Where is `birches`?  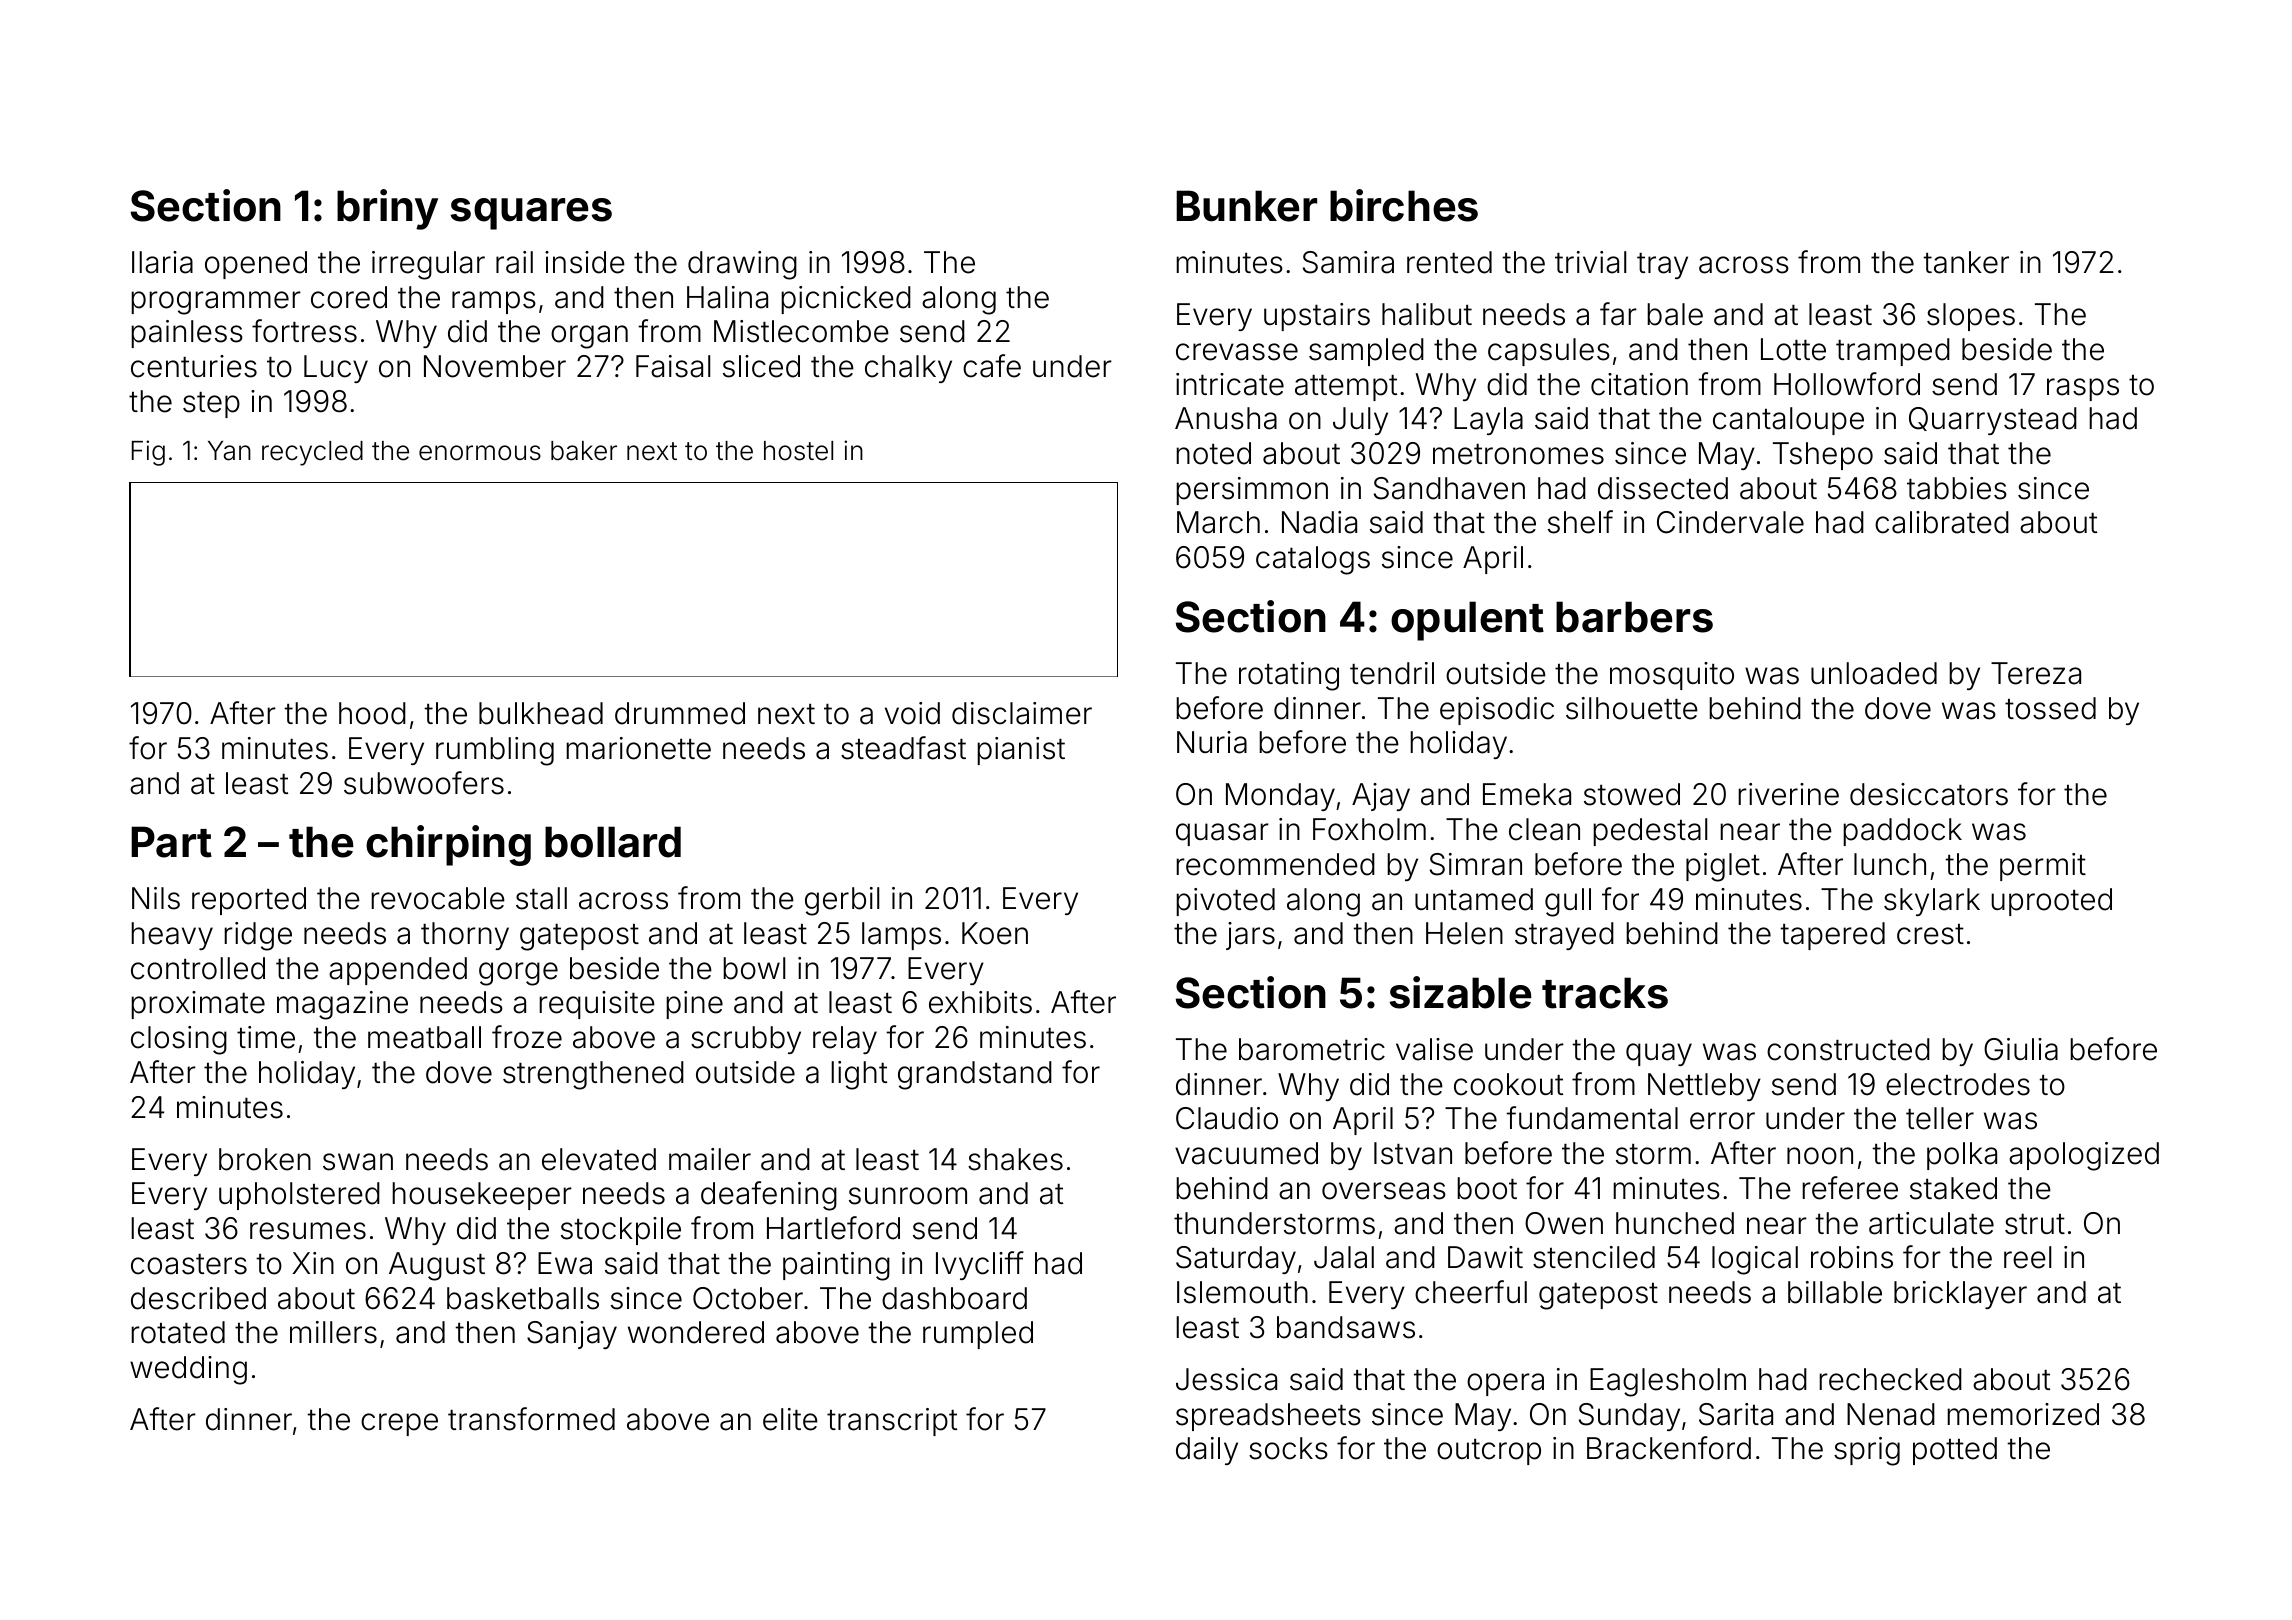 birches is located at coordinates (1404, 205).
